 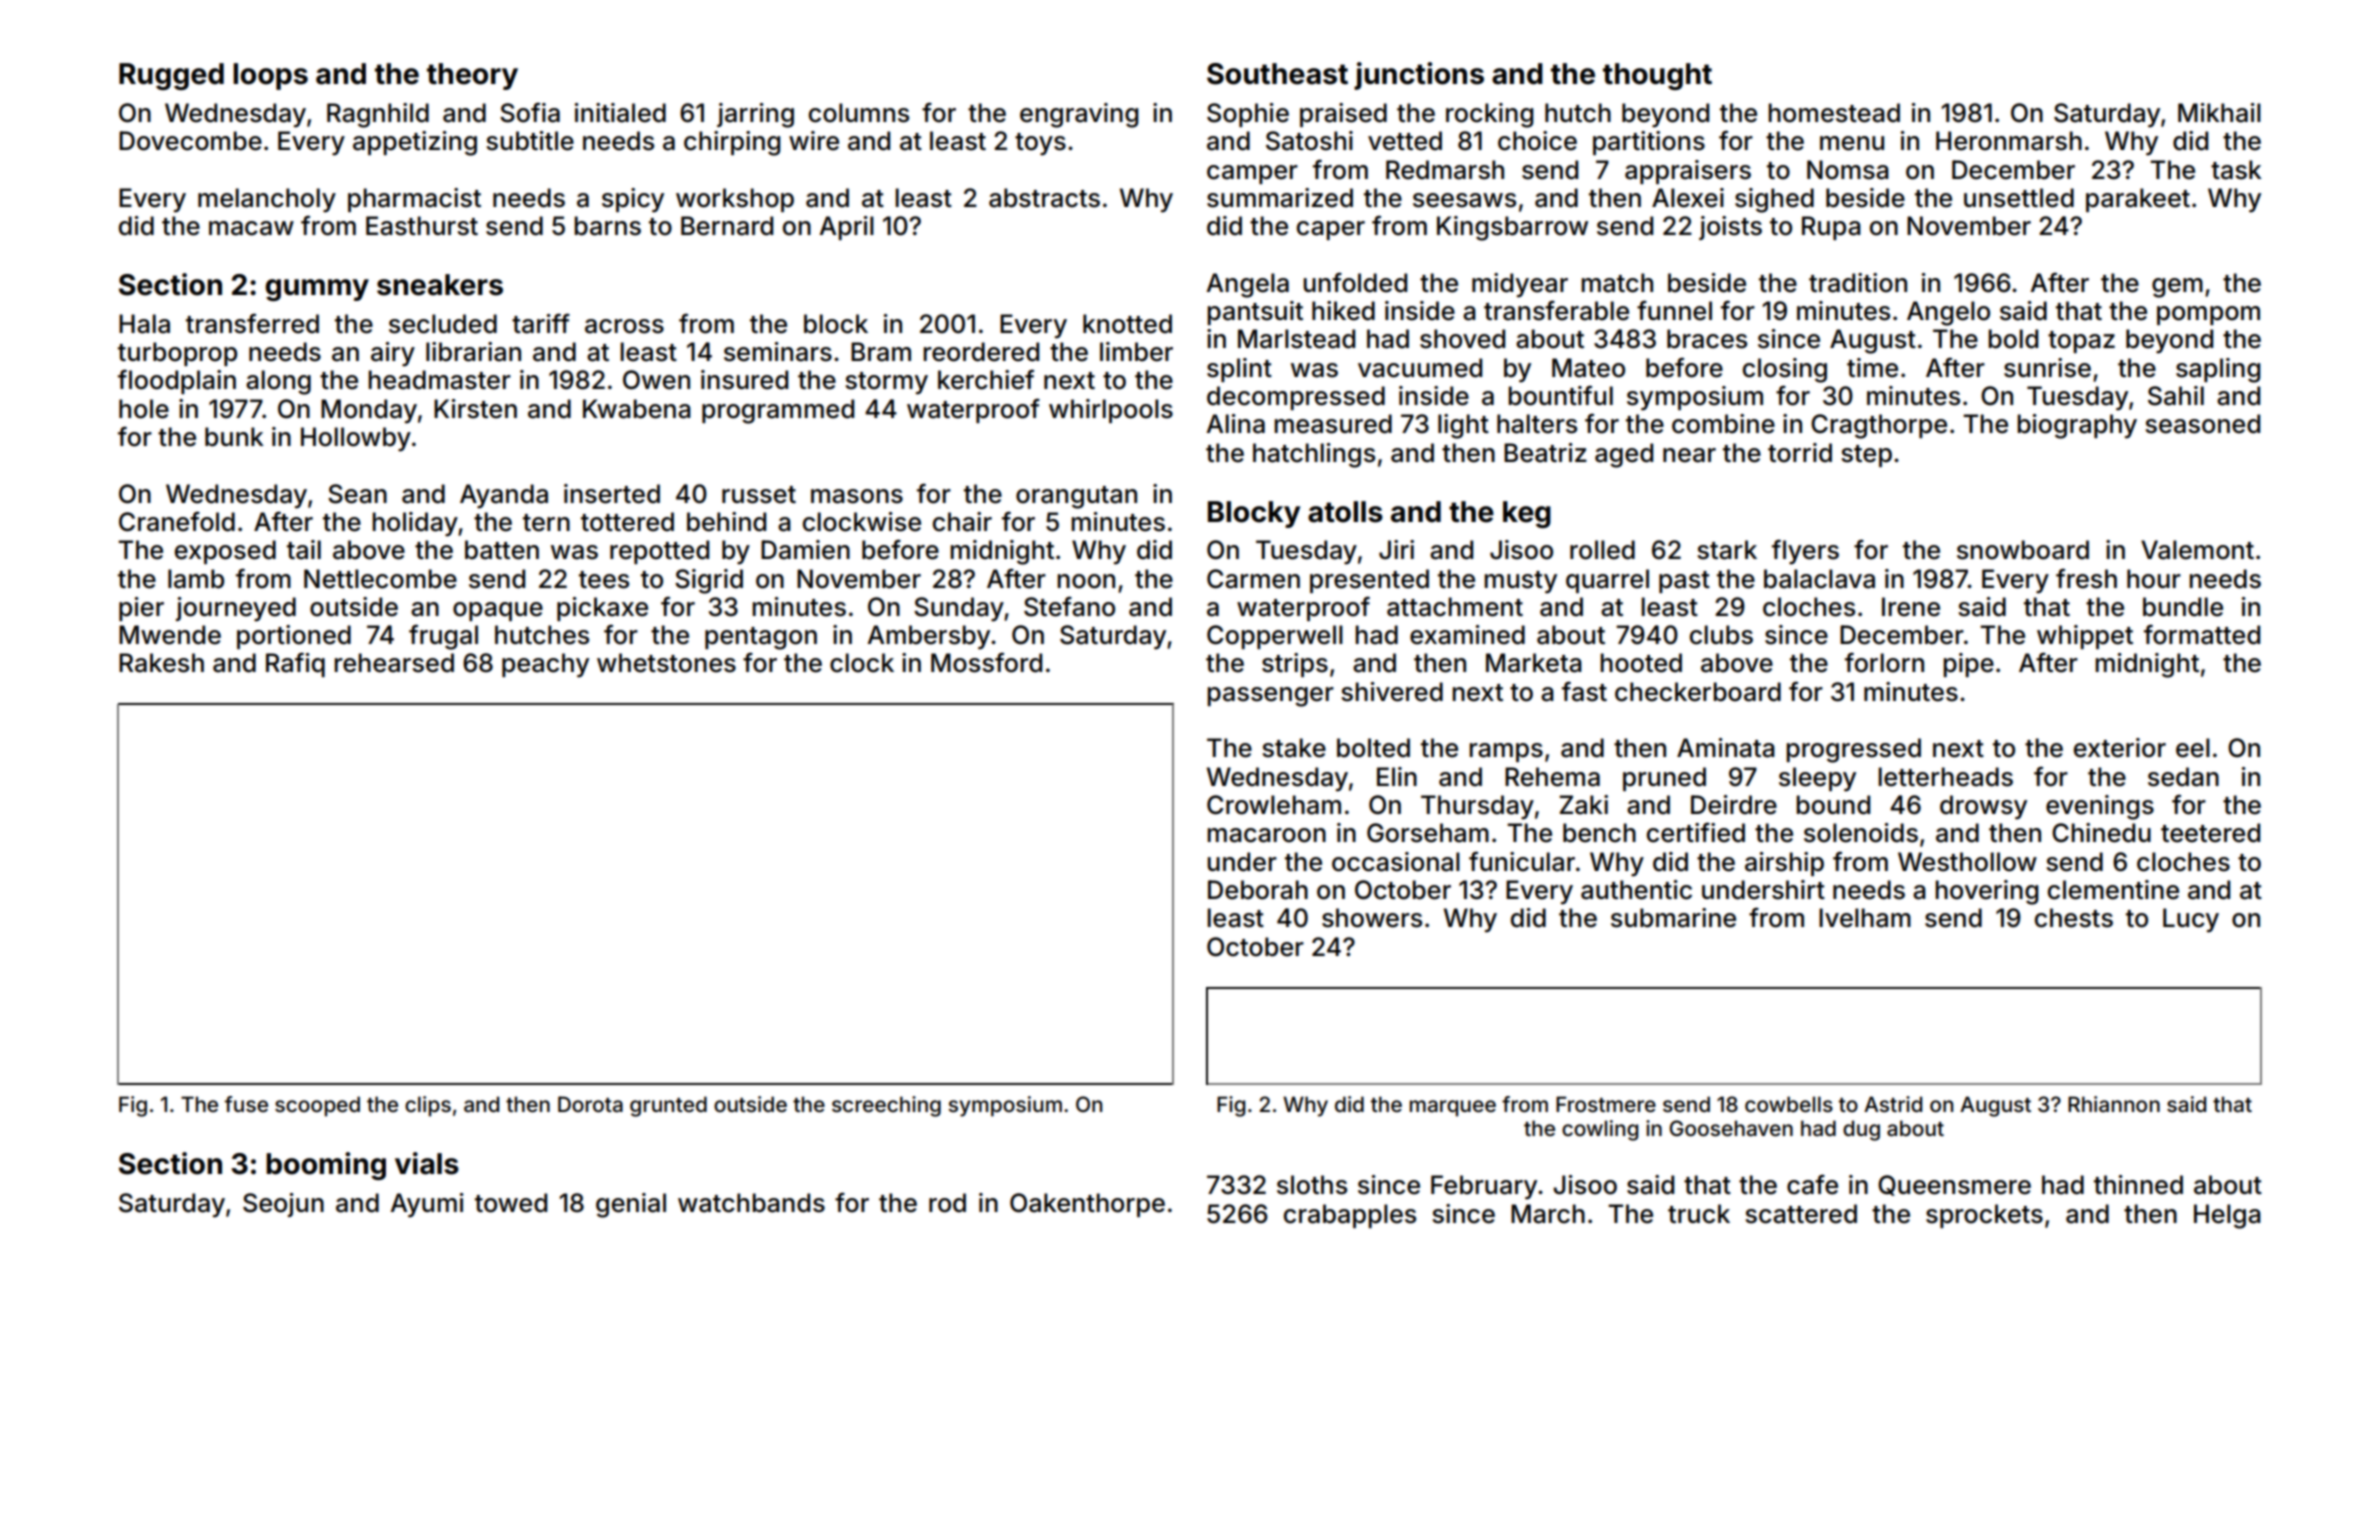 What do you see at coordinates (177, 521) in the document?
I see `Cranefold` at bounding box center [177, 521].
